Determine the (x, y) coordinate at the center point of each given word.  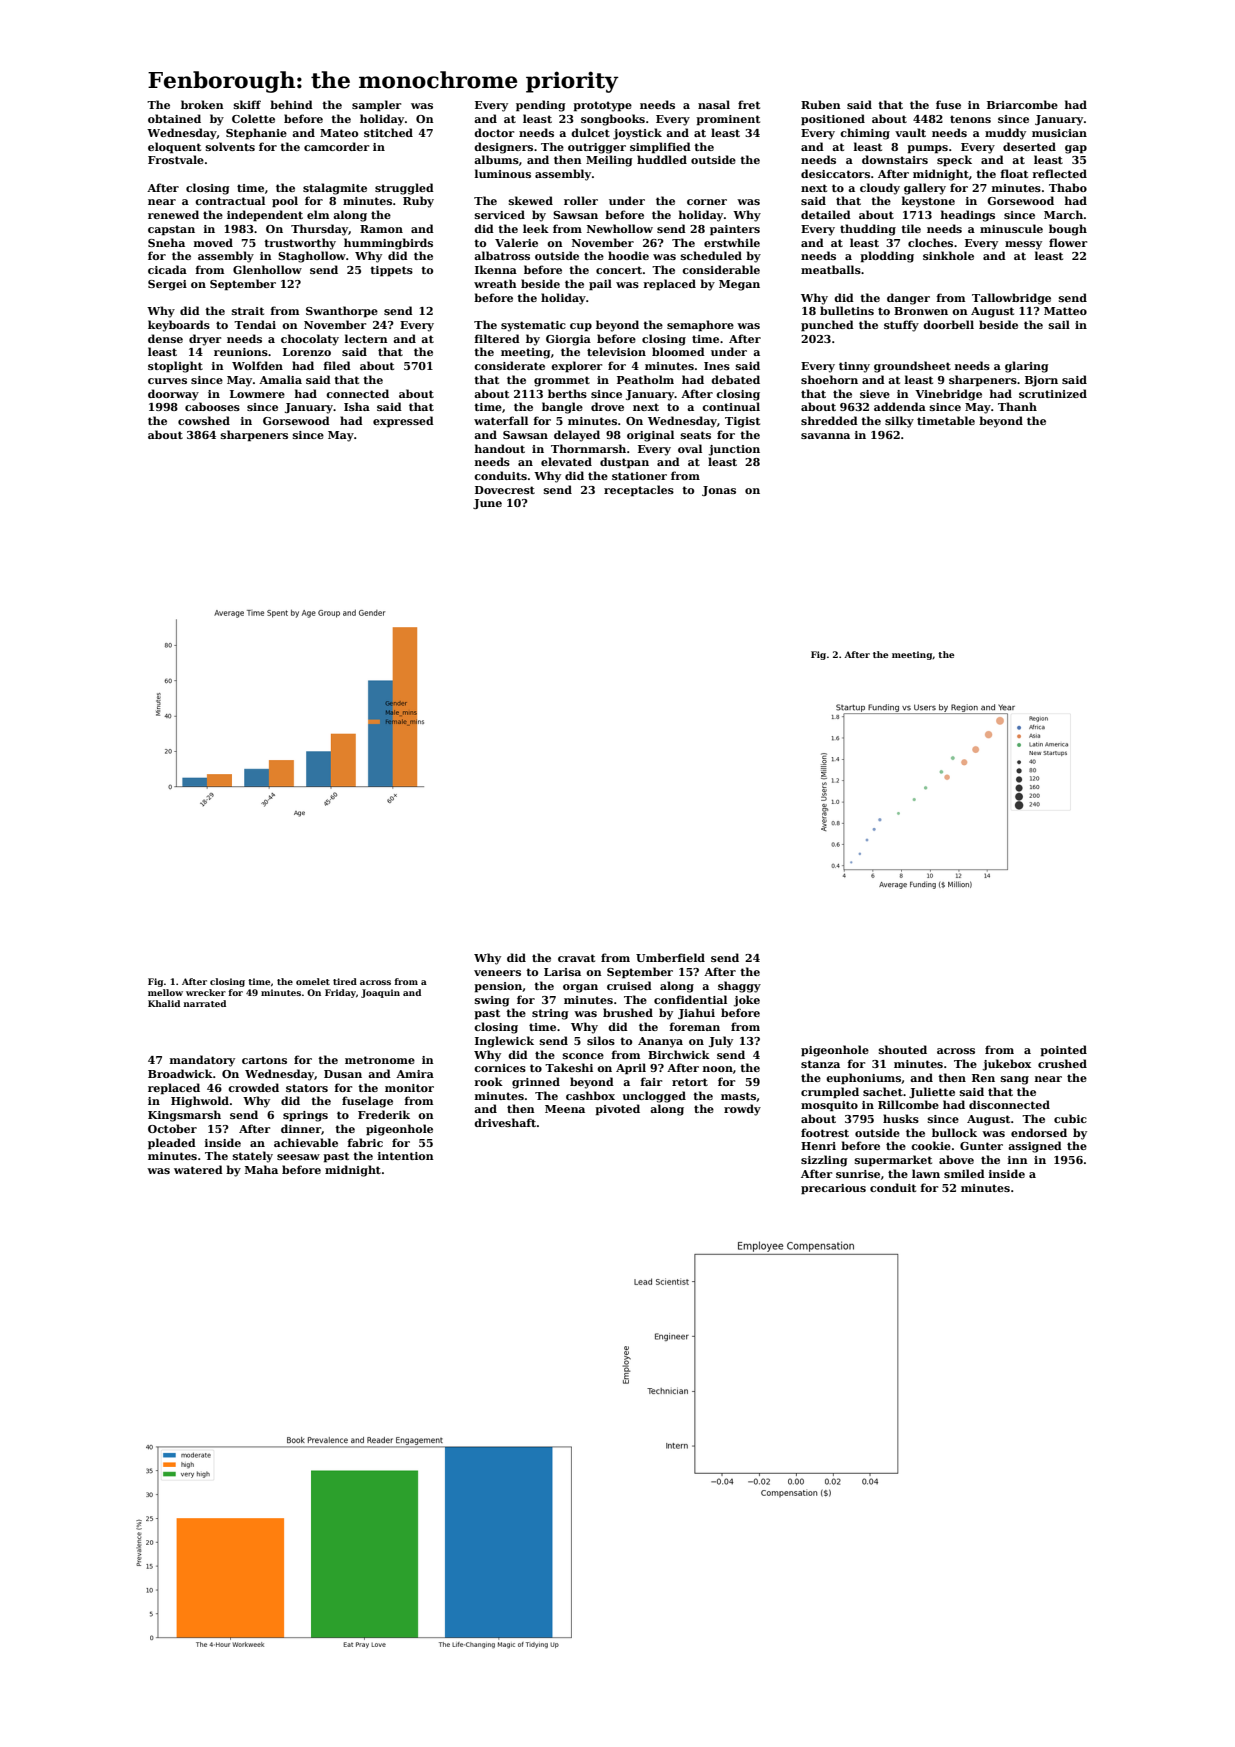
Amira (415, 1074)
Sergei (167, 285)
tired (345, 981)
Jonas (719, 491)
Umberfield (670, 957)
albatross (502, 255)
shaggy (739, 987)
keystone (928, 202)
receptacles (639, 491)
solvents (230, 146)
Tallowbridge (1011, 299)
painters (735, 230)
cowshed (204, 420)
